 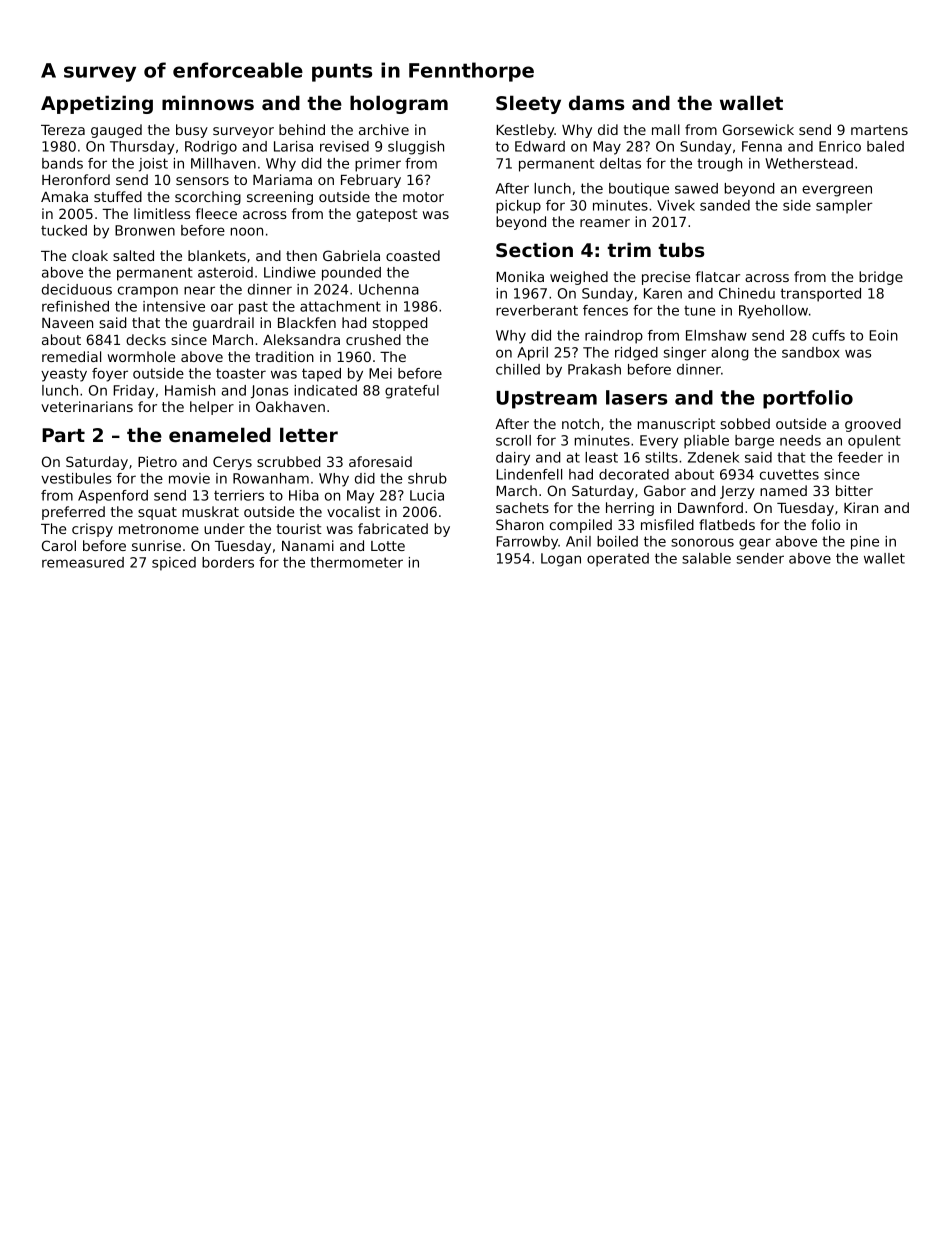 What do you see at coordinates (811, 352) in the screenshot?
I see `sandbox` at bounding box center [811, 352].
